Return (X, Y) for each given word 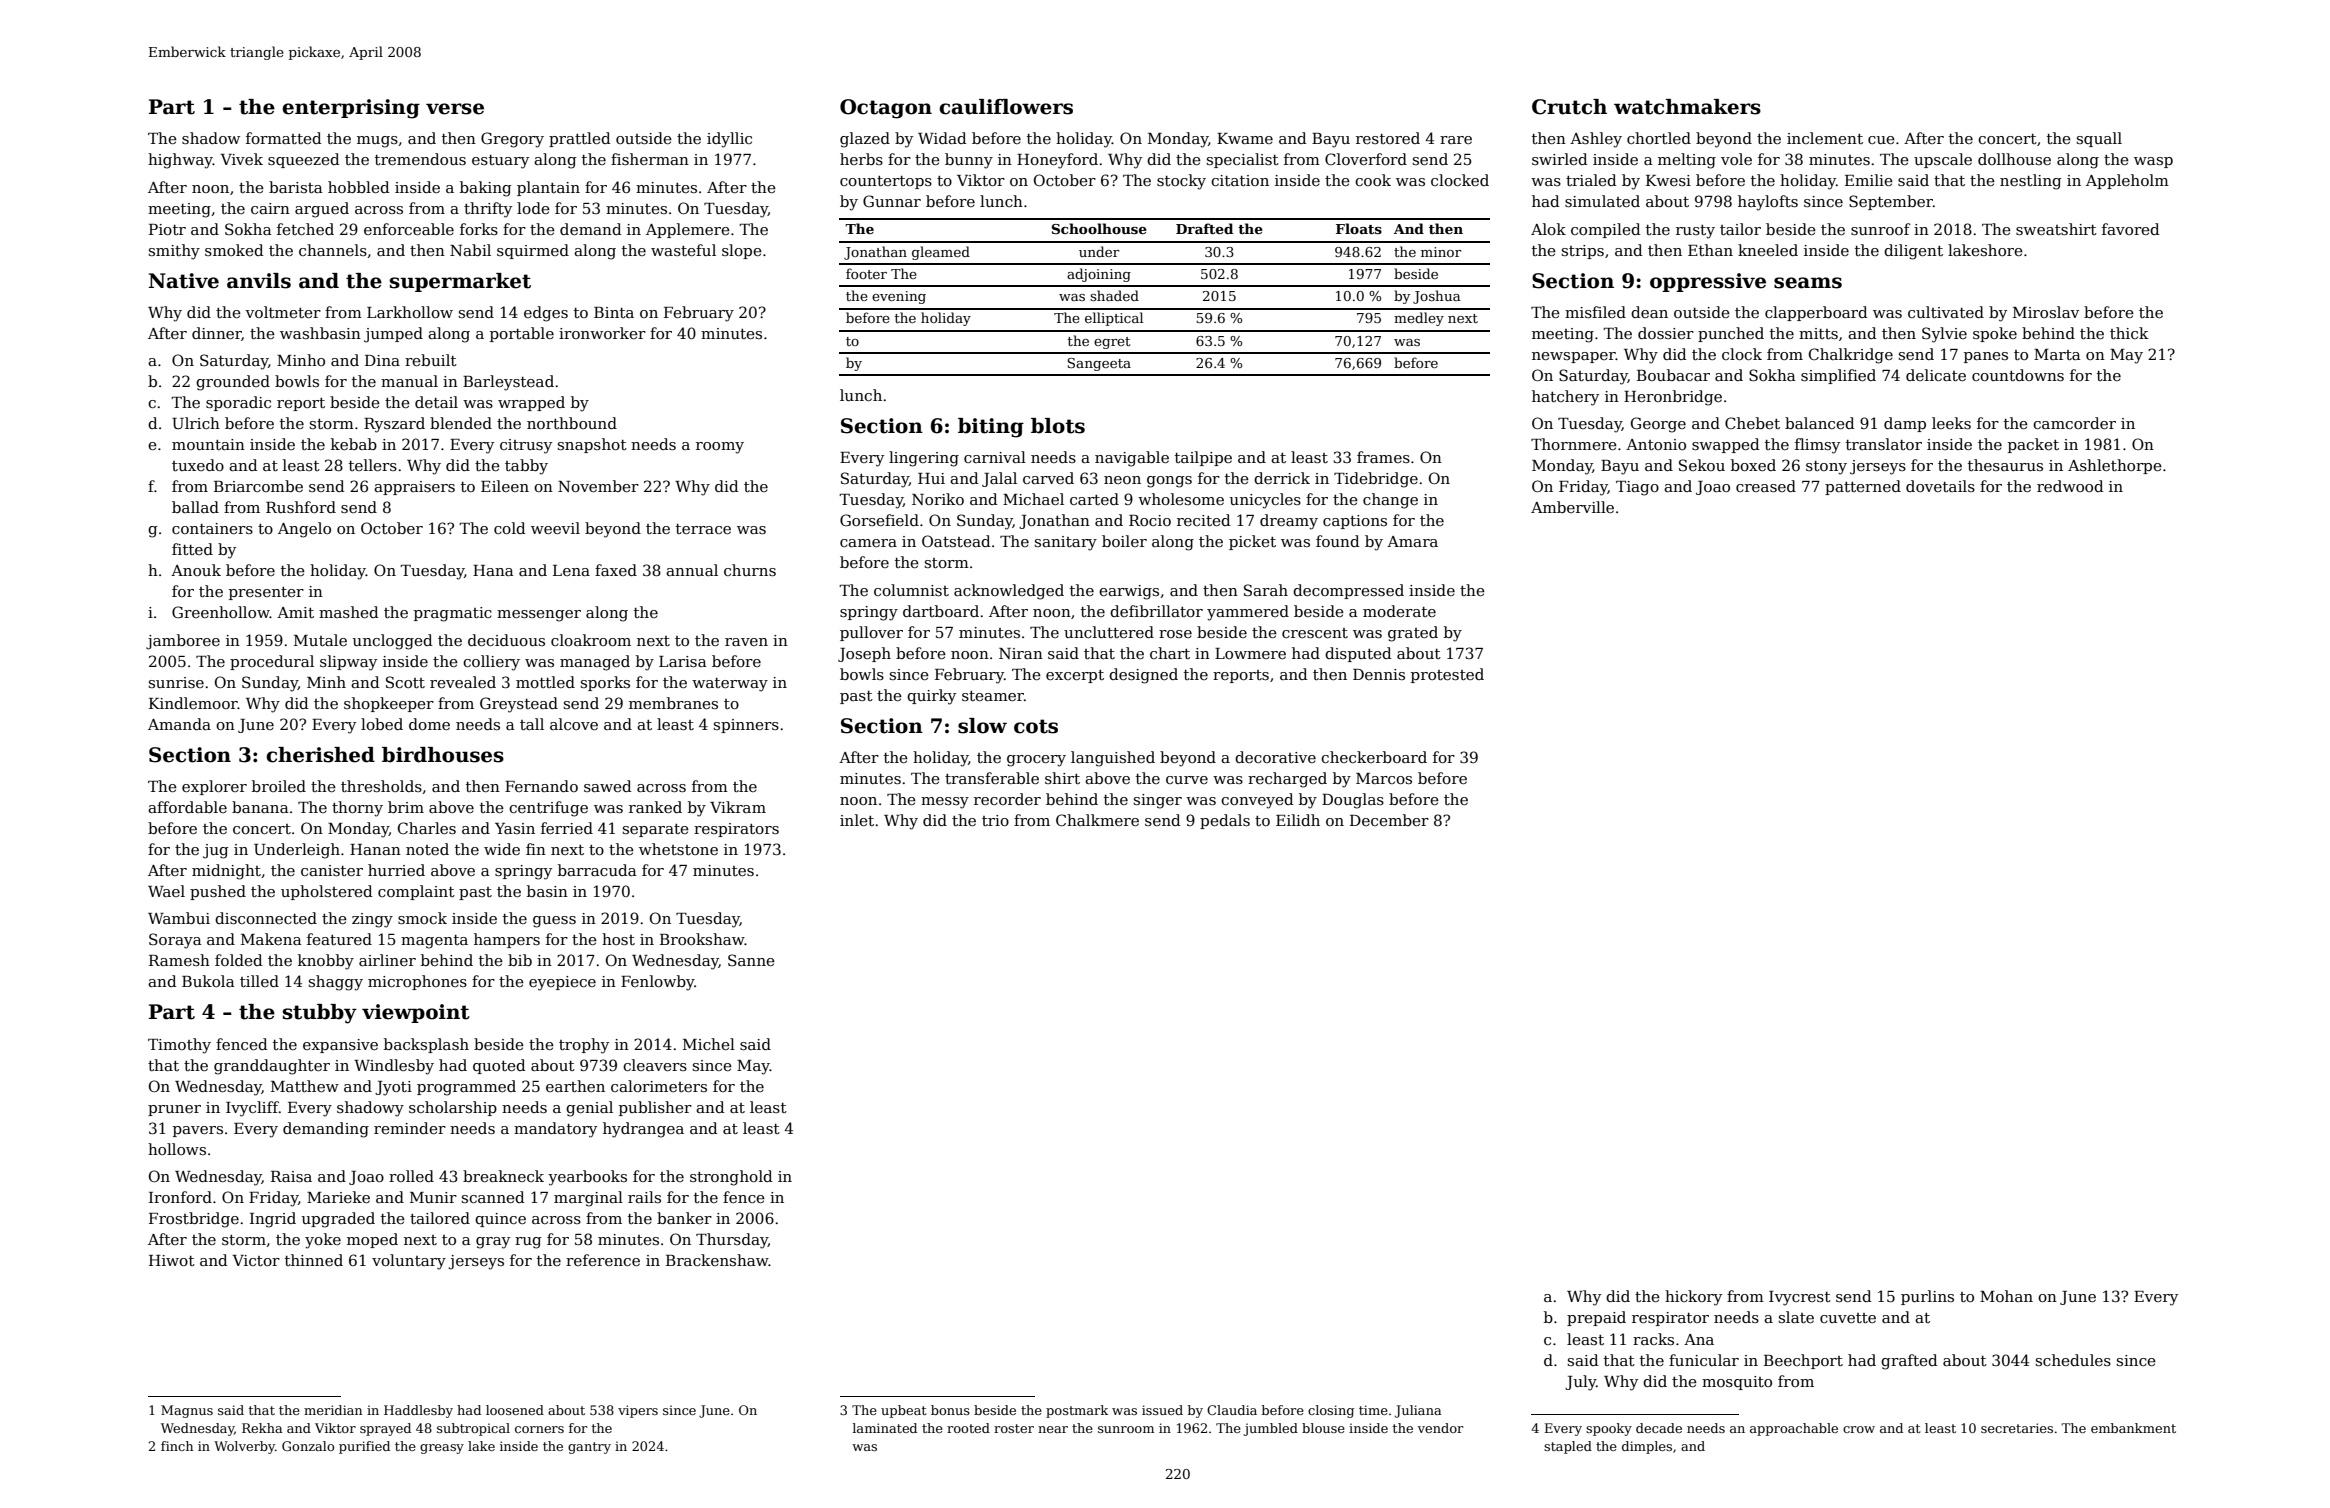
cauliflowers (1006, 107)
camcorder (2074, 423)
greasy (442, 1449)
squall (2099, 139)
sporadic (238, 403)
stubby (320, 1014)
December (1389, 820)
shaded (1114, 295)
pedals (1225, 821)
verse (455, 109)
